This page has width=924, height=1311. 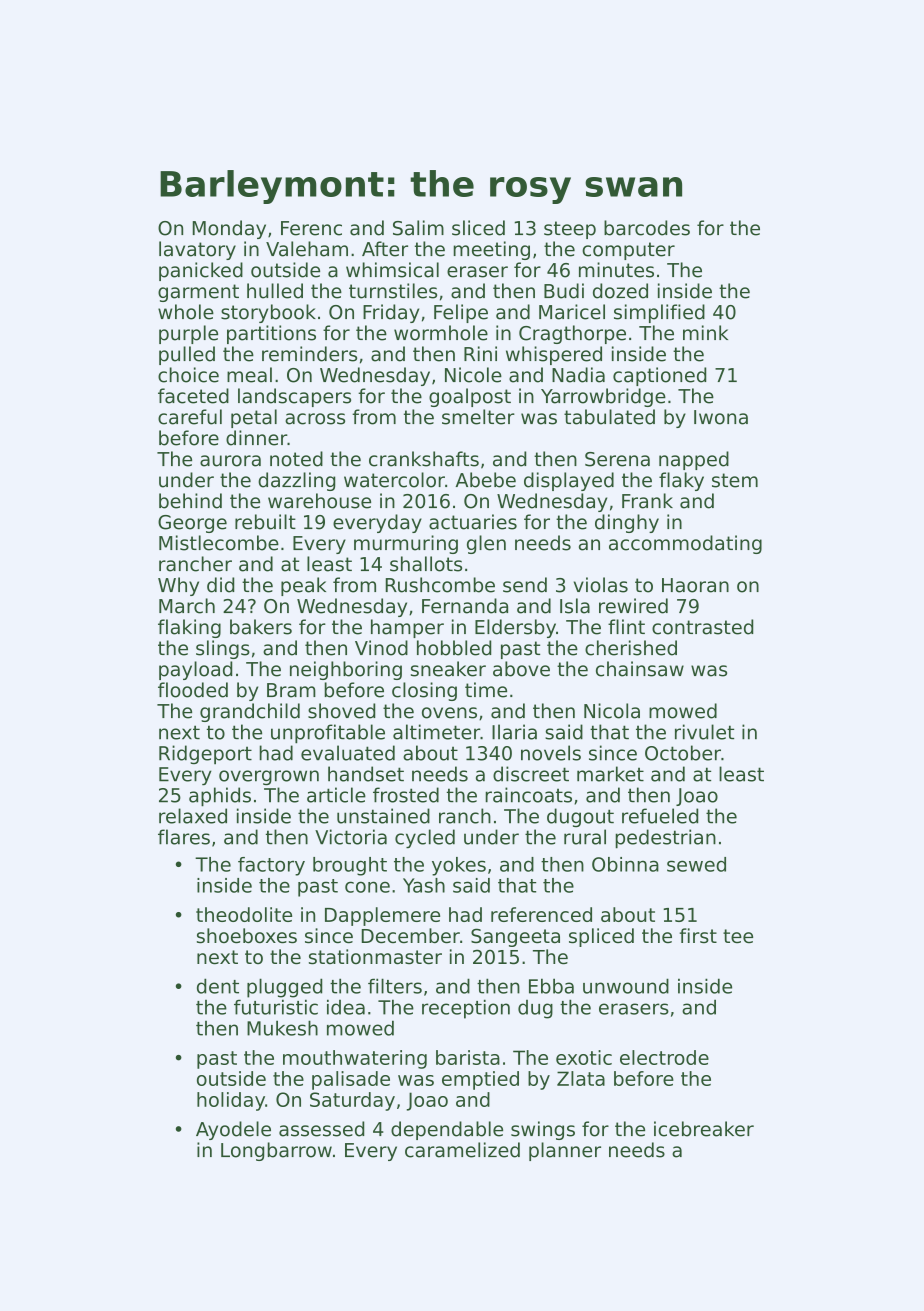 What do you see at coordinates (190, 501) in the page?
I see `behind` at bounding box center [190, 501].
